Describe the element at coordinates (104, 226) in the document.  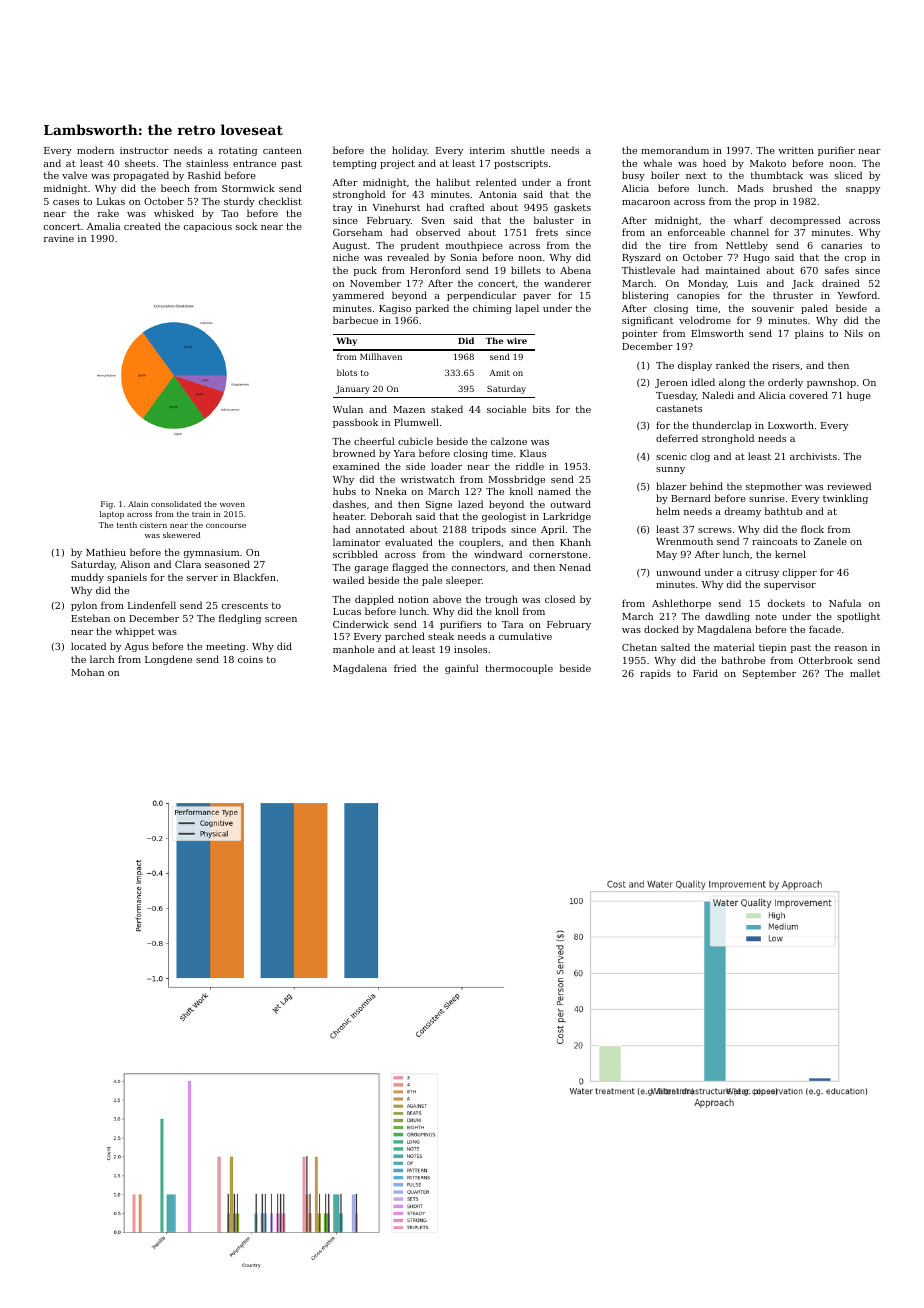
I see `Amalia` at that location.
